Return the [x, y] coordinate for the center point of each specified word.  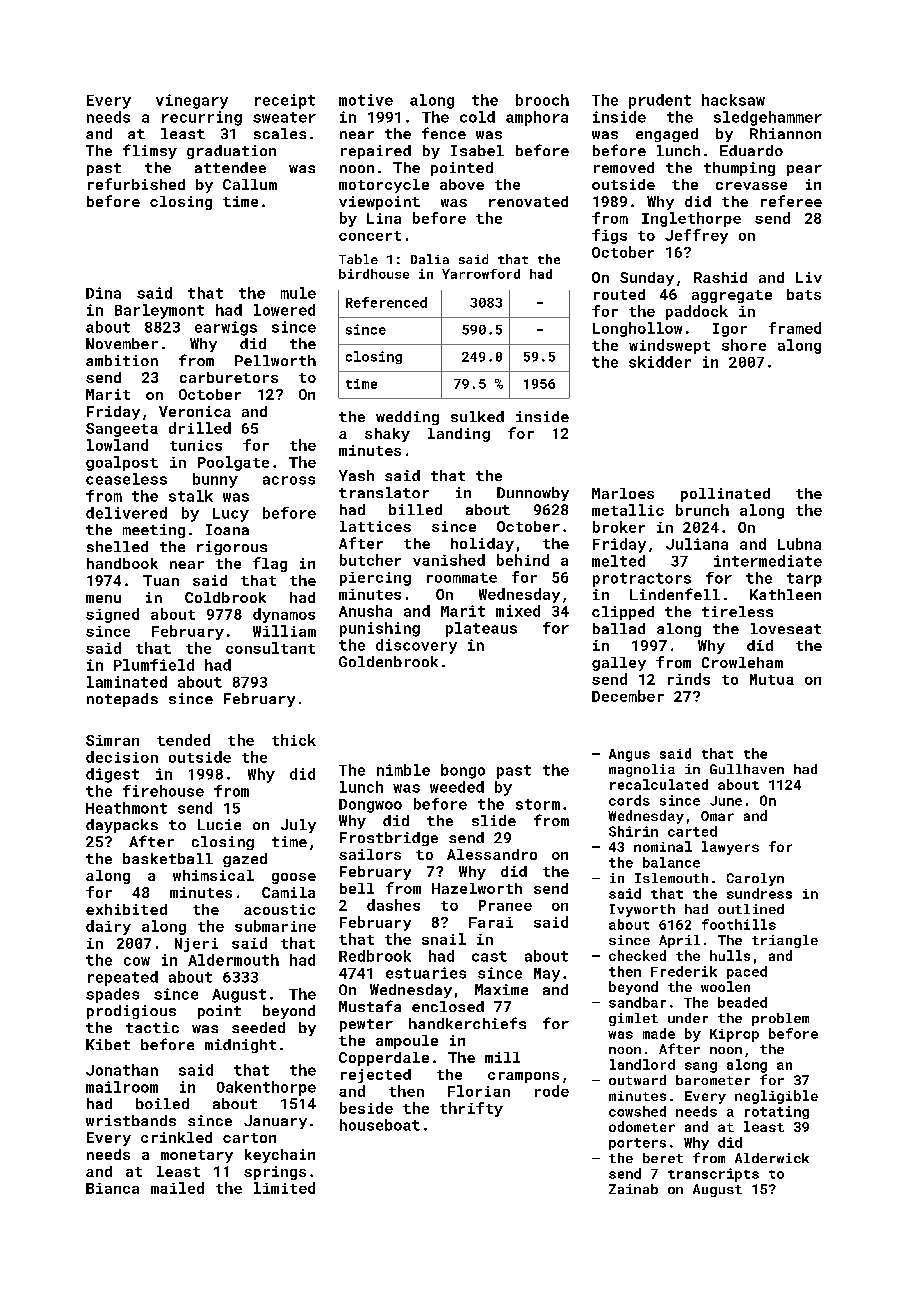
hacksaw [733, 100]
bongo [463, 771]
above [462, 184]
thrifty [471, 1109]
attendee [230, 167]
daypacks [122, 826]
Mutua [772, 679]
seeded [258, 1027]
